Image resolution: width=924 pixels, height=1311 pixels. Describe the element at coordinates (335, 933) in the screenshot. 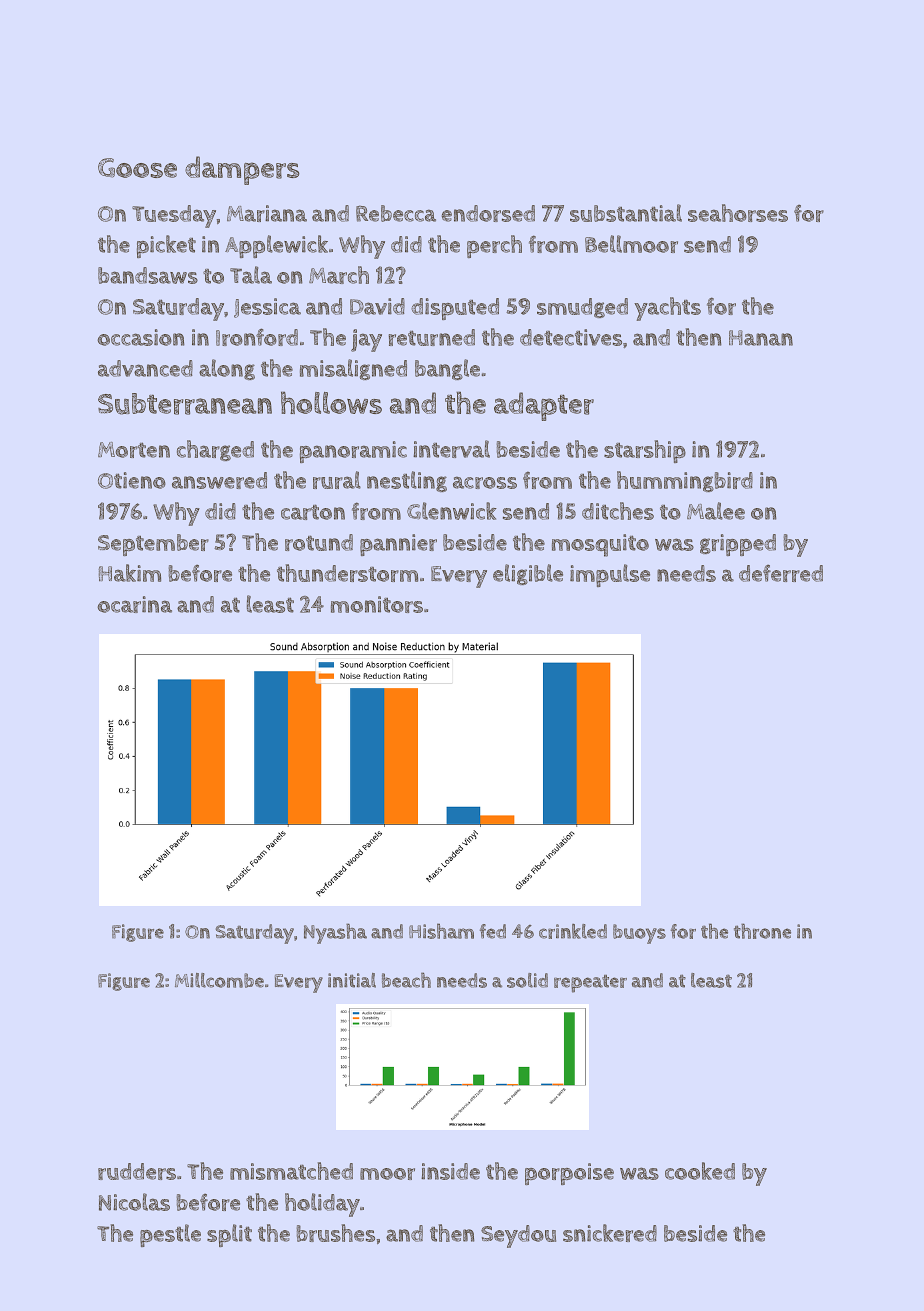

I see `Nyasha` at that location.
